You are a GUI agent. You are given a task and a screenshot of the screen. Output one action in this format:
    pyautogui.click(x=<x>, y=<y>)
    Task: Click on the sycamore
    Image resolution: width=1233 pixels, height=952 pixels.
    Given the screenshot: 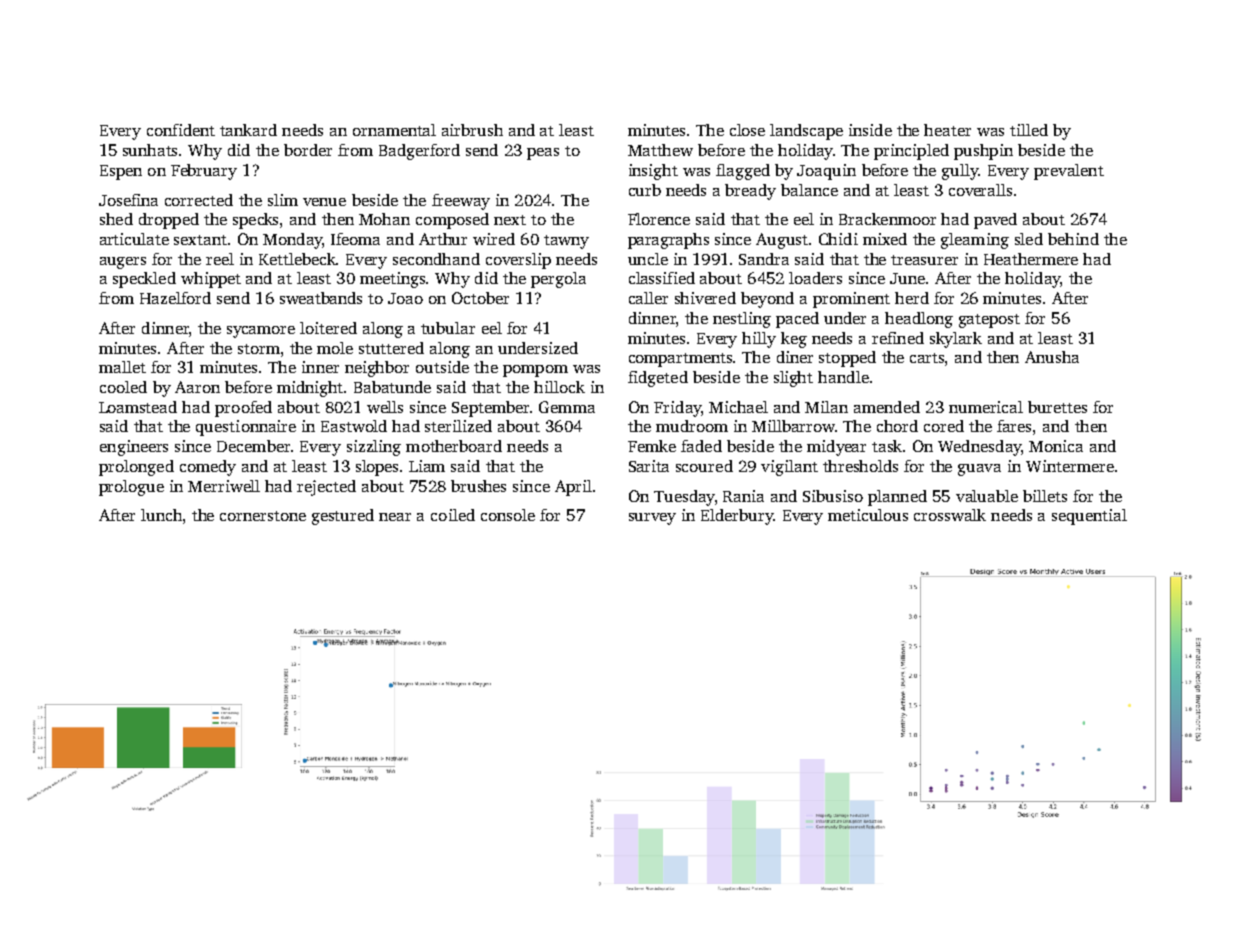 What is the action you would take?
    pyautogui.click(x=261, y=332)
